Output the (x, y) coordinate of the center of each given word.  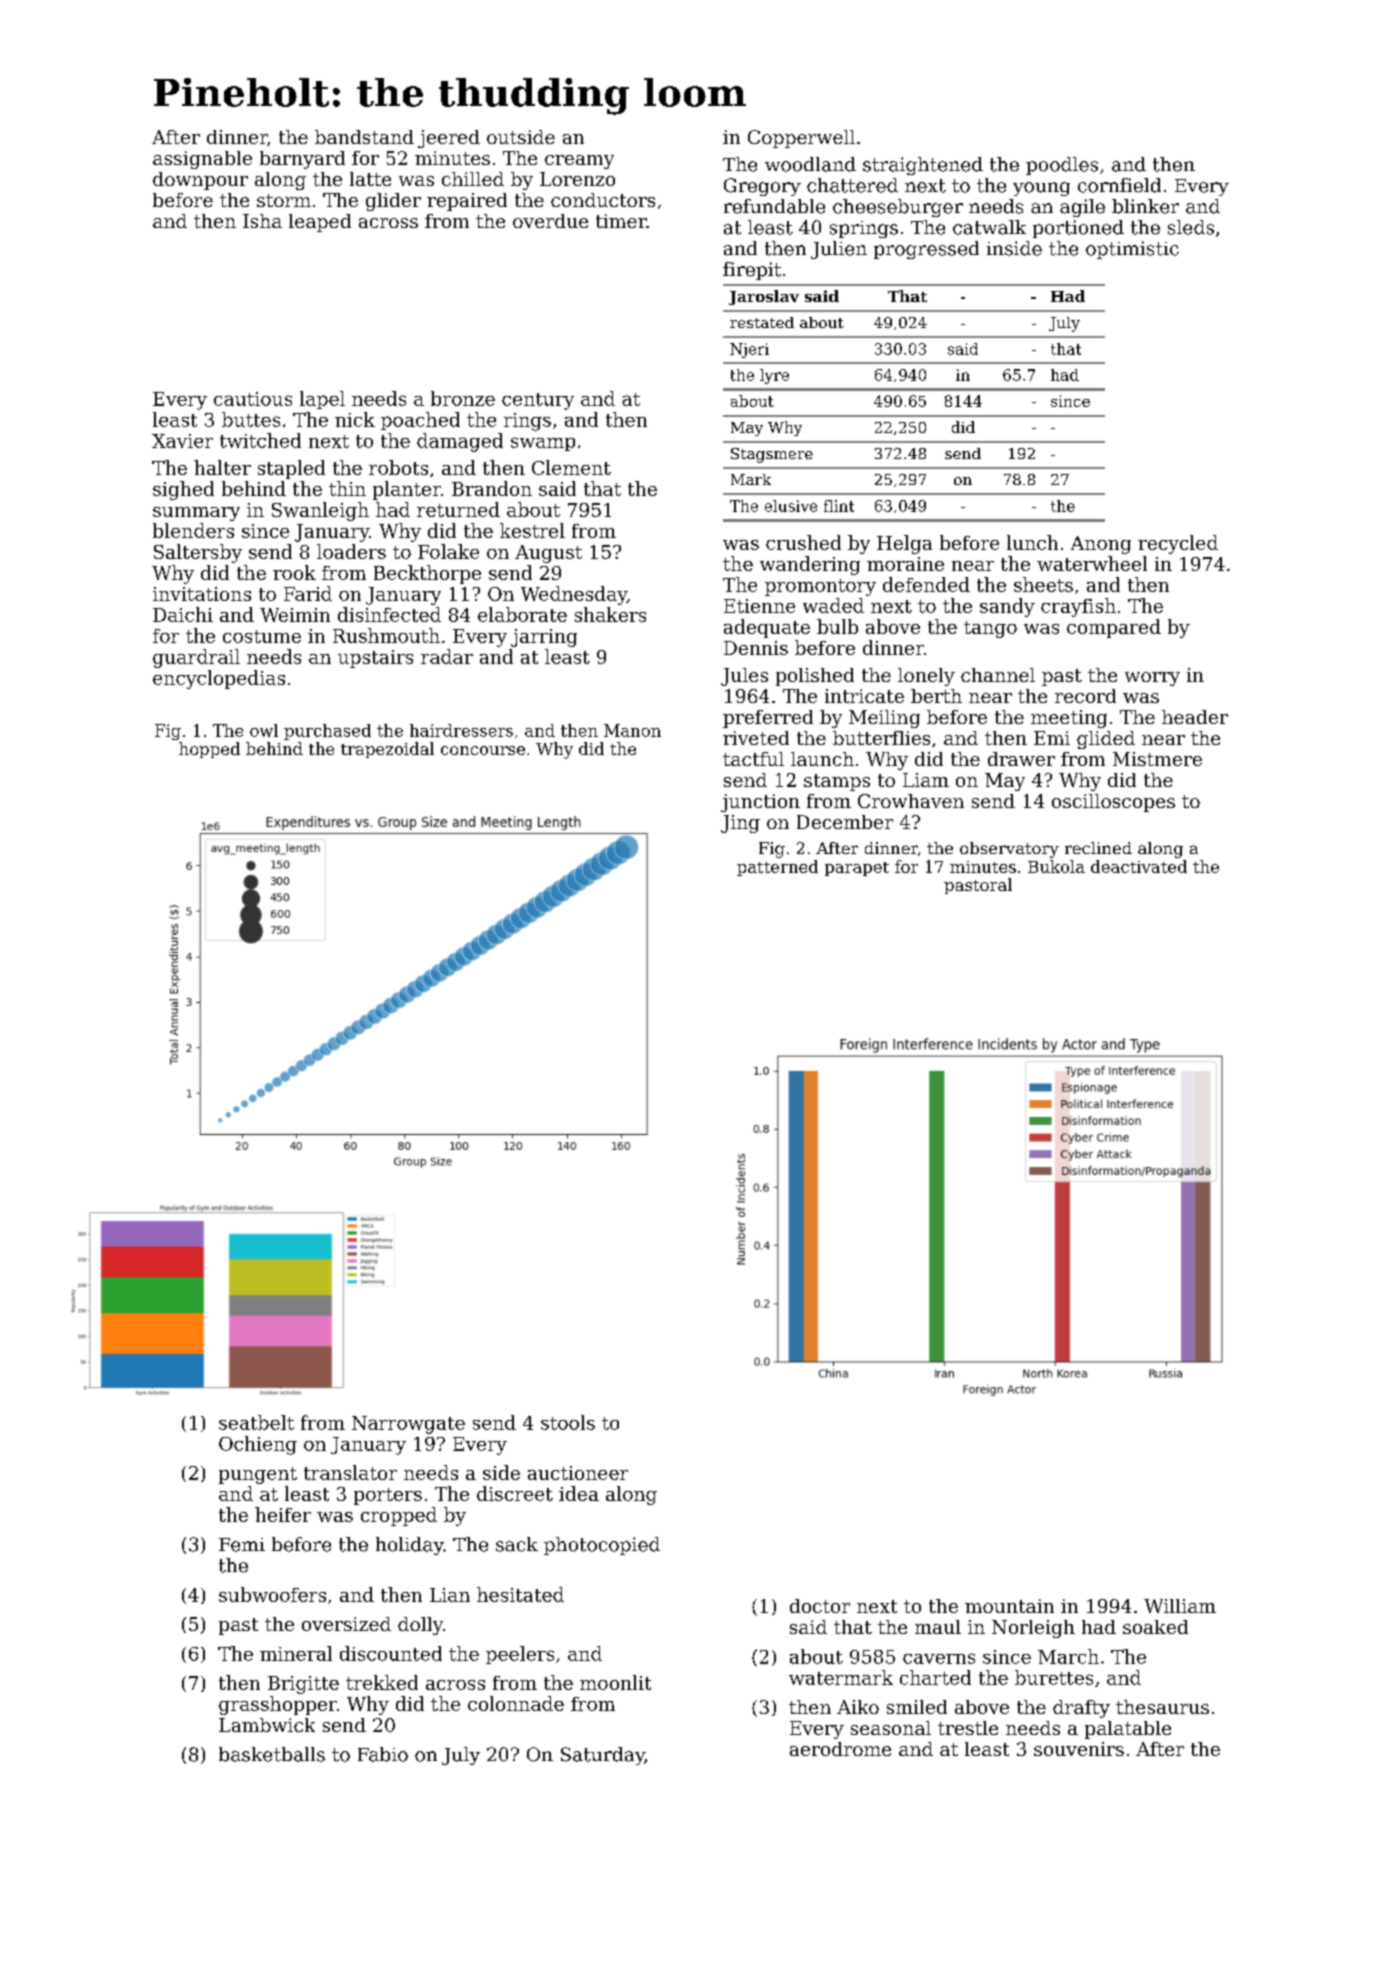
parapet (857, 869)
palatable (1128, 1730)
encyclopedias (219, 679)
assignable (202, 160)
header (1195, 717)
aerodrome (840, 1749)
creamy (579, 162)
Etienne (759, 606)
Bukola (1056, 866)
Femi (242, 1545)
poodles (1062, 166)
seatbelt (256, 1422)
